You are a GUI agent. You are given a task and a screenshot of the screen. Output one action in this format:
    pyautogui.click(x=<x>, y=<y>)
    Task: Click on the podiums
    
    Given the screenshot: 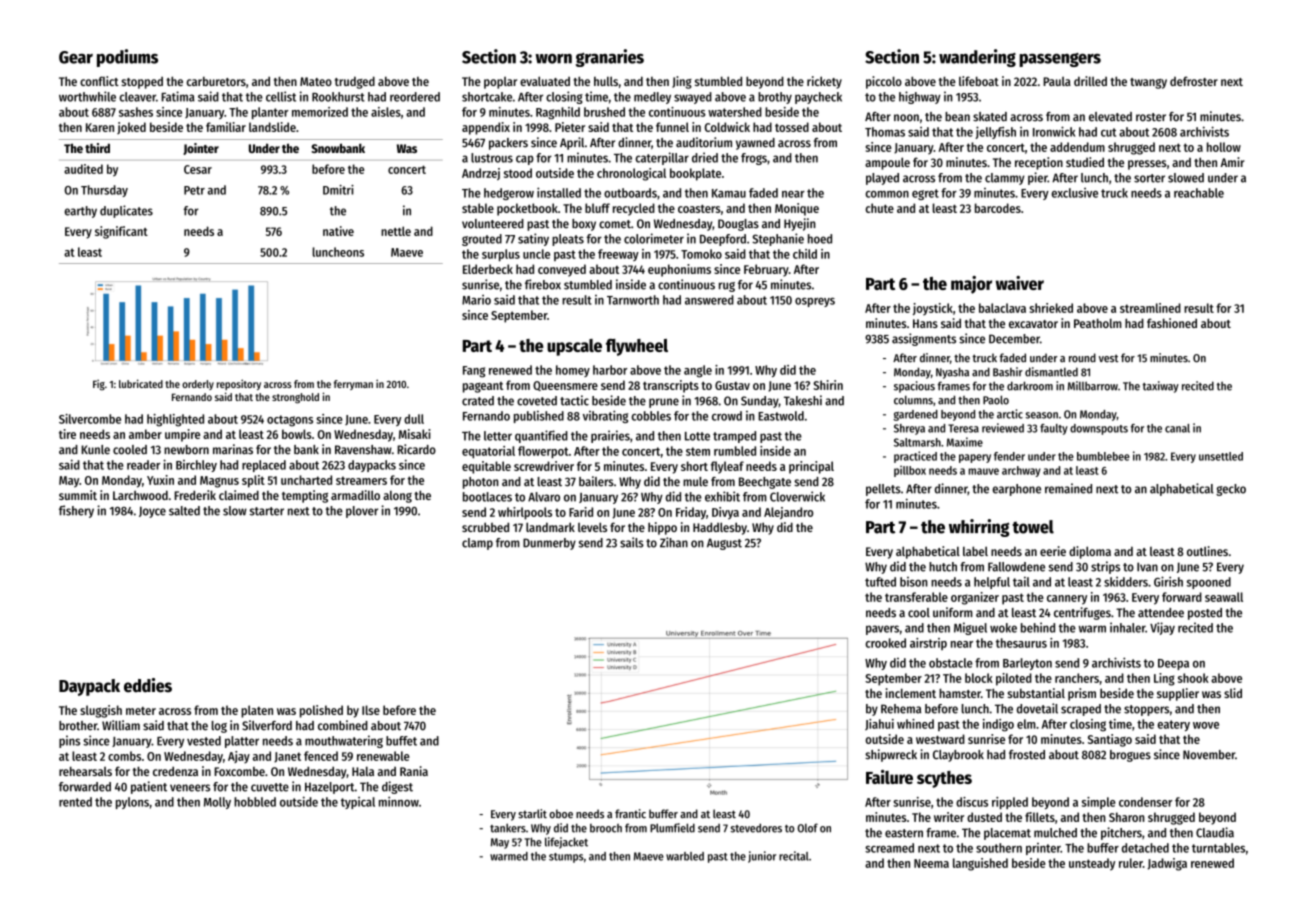 What is the action you would take?
    pyautogui.click(x=127, y=58)
